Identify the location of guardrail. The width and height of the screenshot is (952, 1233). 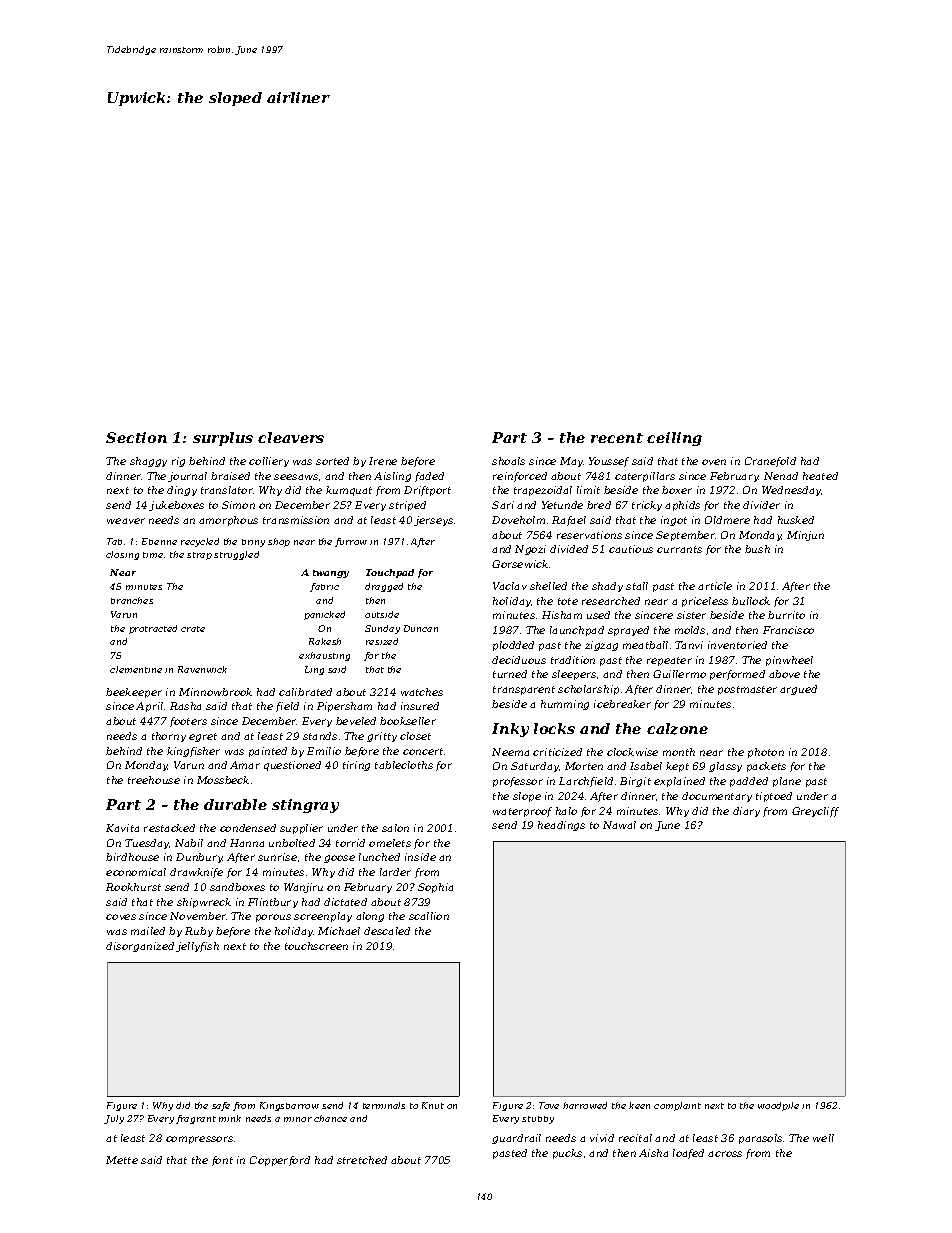
(516, 1139).
